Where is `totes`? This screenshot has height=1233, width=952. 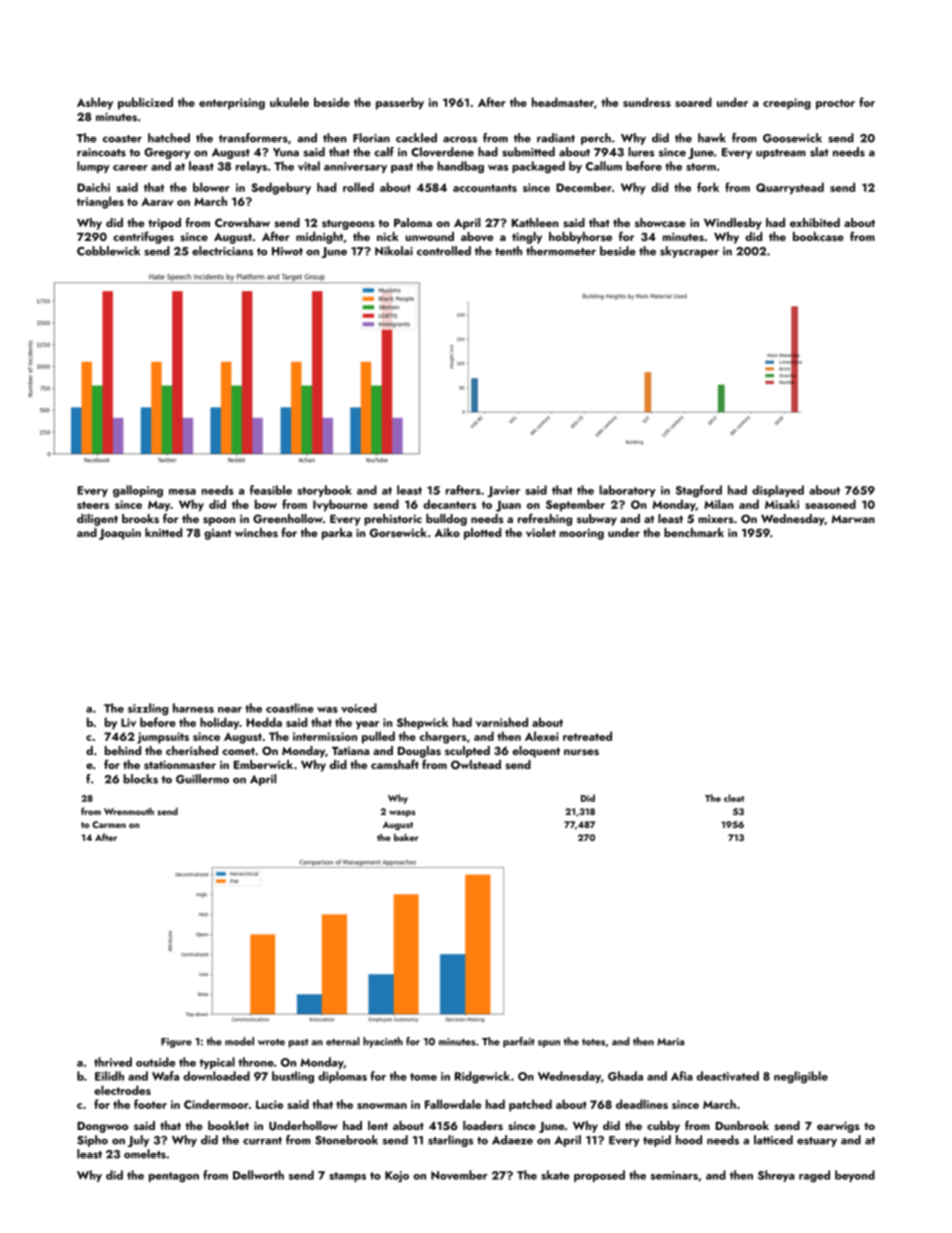 totes is located at coordinates (593, 1042).
